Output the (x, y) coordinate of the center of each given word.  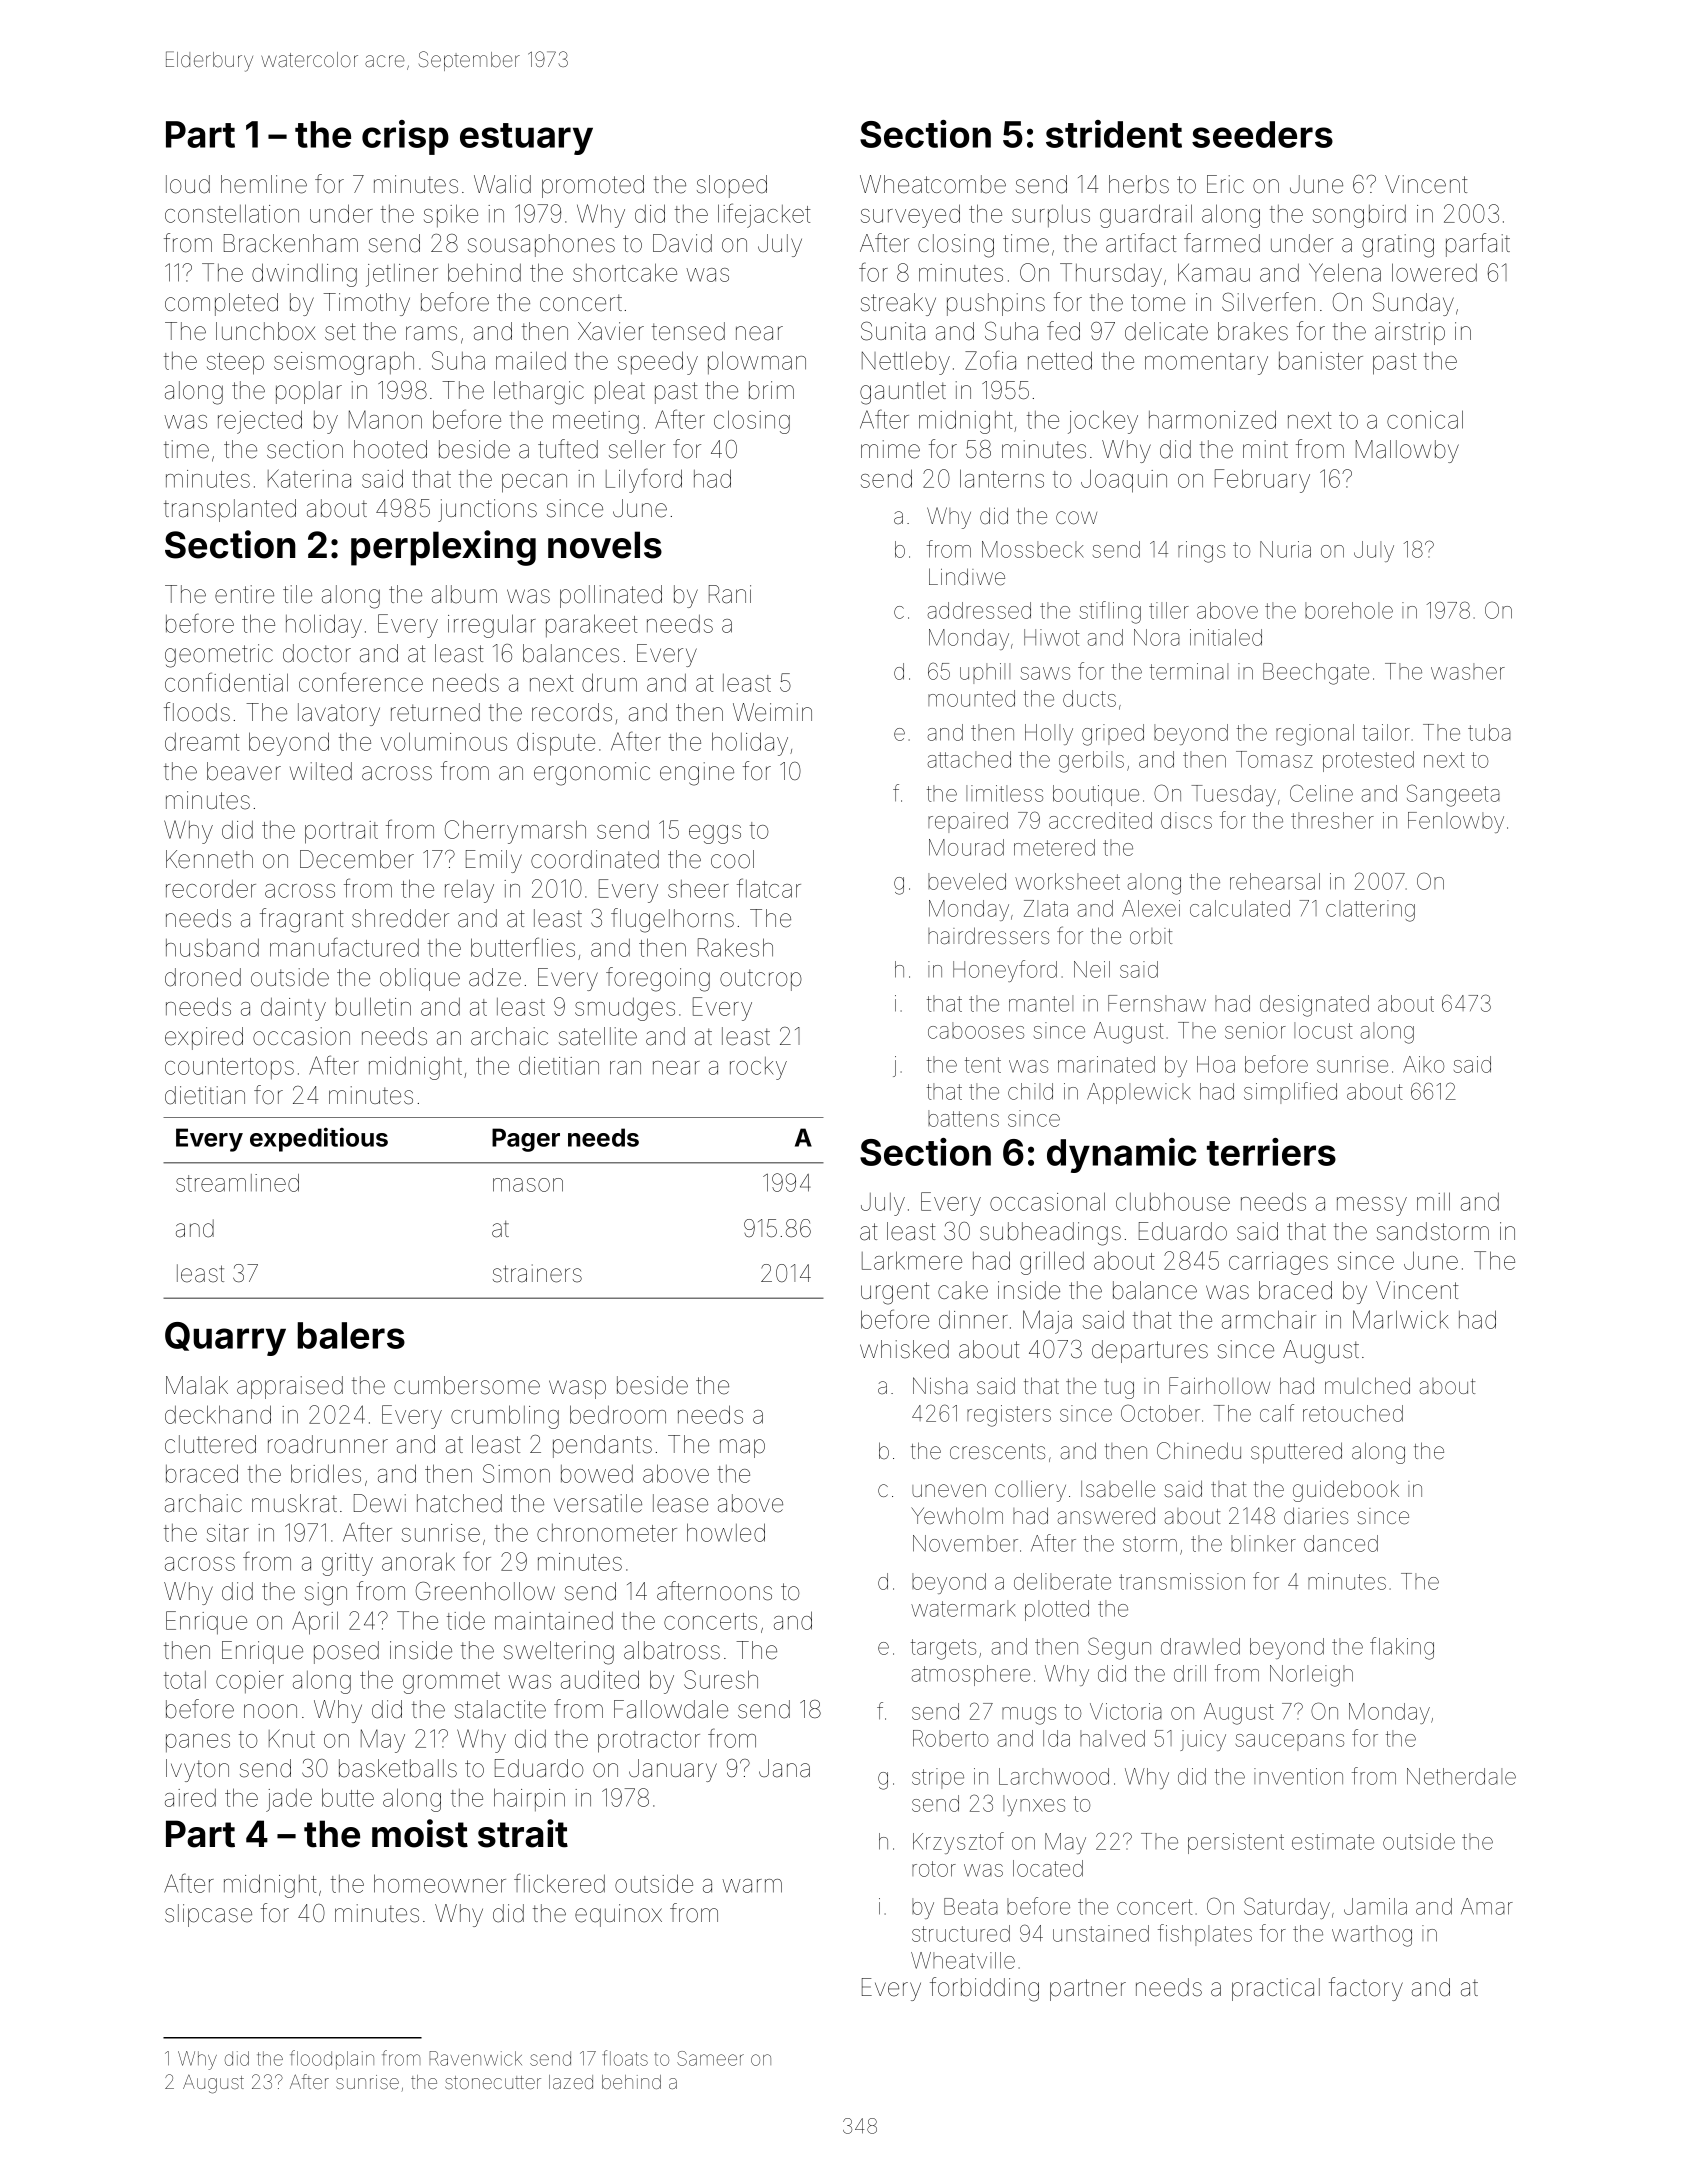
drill (1190, 1673)
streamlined (237, 1183)
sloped (732, 186)
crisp (405, 137)
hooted (390, 449)
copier (250, 1682)
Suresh (721, 1679)
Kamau (1214, 272)
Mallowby (1407, 451)
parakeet (592, 625)
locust (1323, 1030)
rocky (758, 1068)
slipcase (208, 1915)
